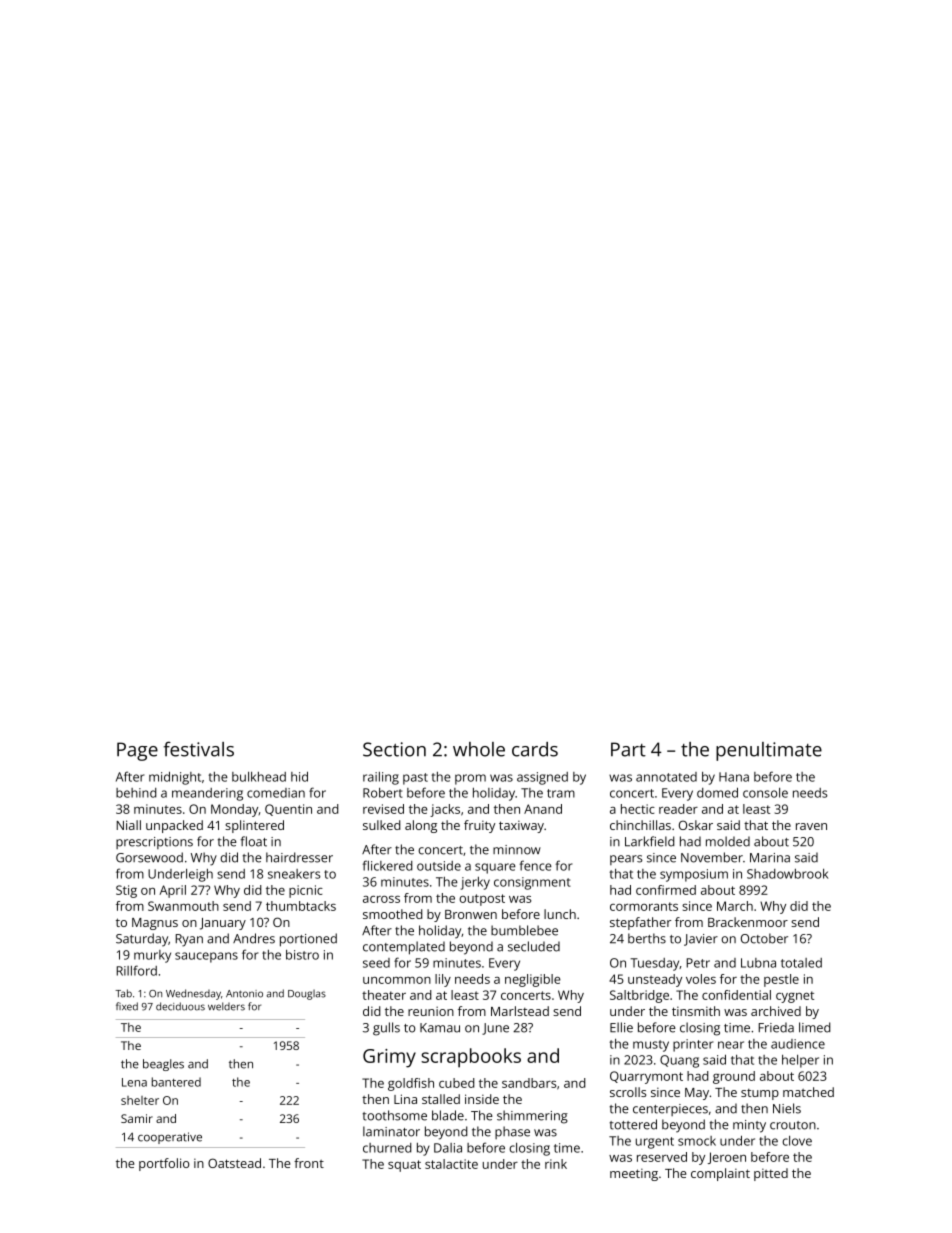  What do you see at coordinates (234, 1163) in the document?
I see `Oatstead` at bounding box center [234, 1163].
